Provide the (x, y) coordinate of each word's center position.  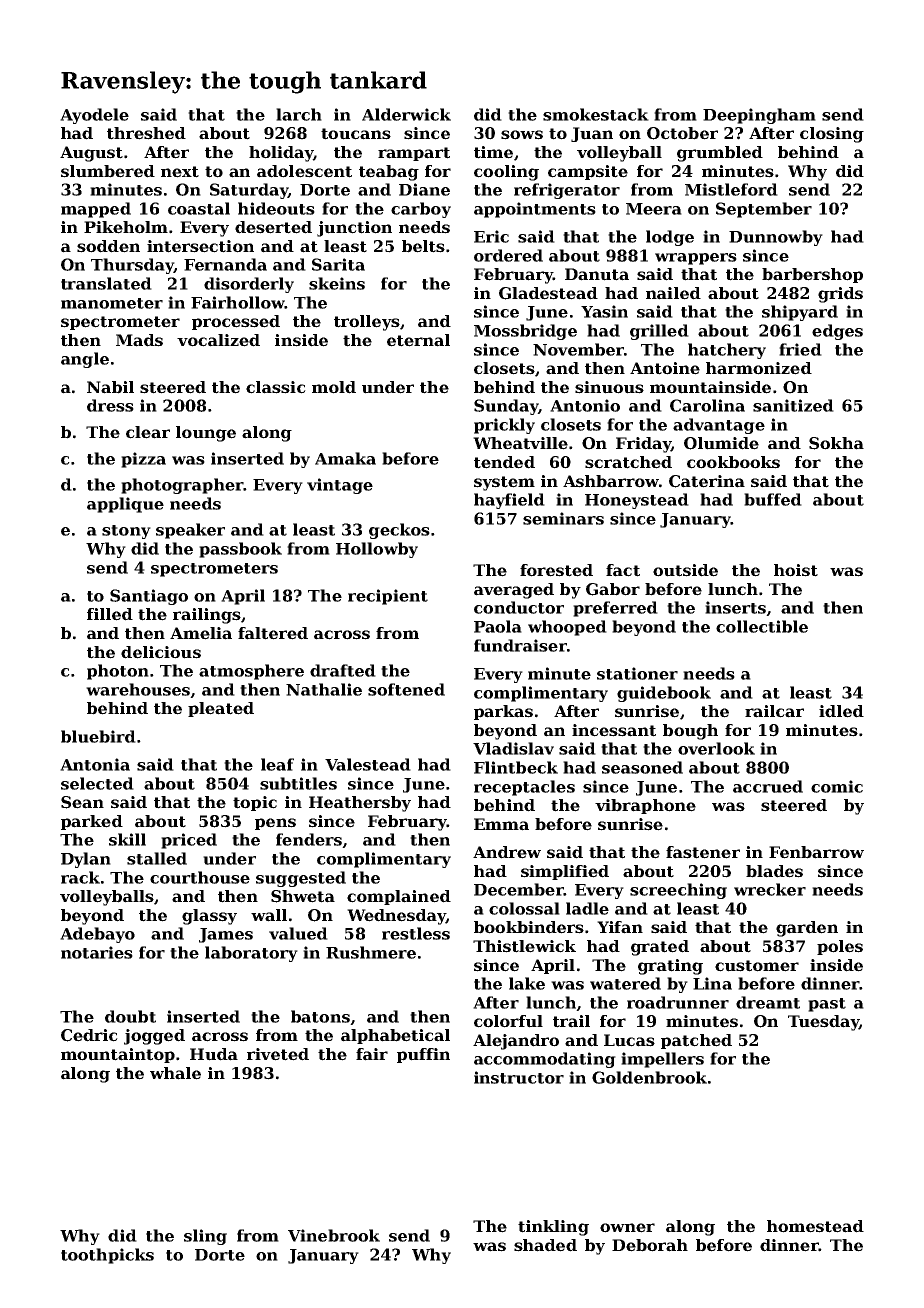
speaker (190, 531)
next (180, 172)
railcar (774, 711)
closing (832, 135)
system (504, 483)
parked (92, 822)
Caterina (707, 481)
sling (205, 1237)
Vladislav (513, 748)
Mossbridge (525, 332)
